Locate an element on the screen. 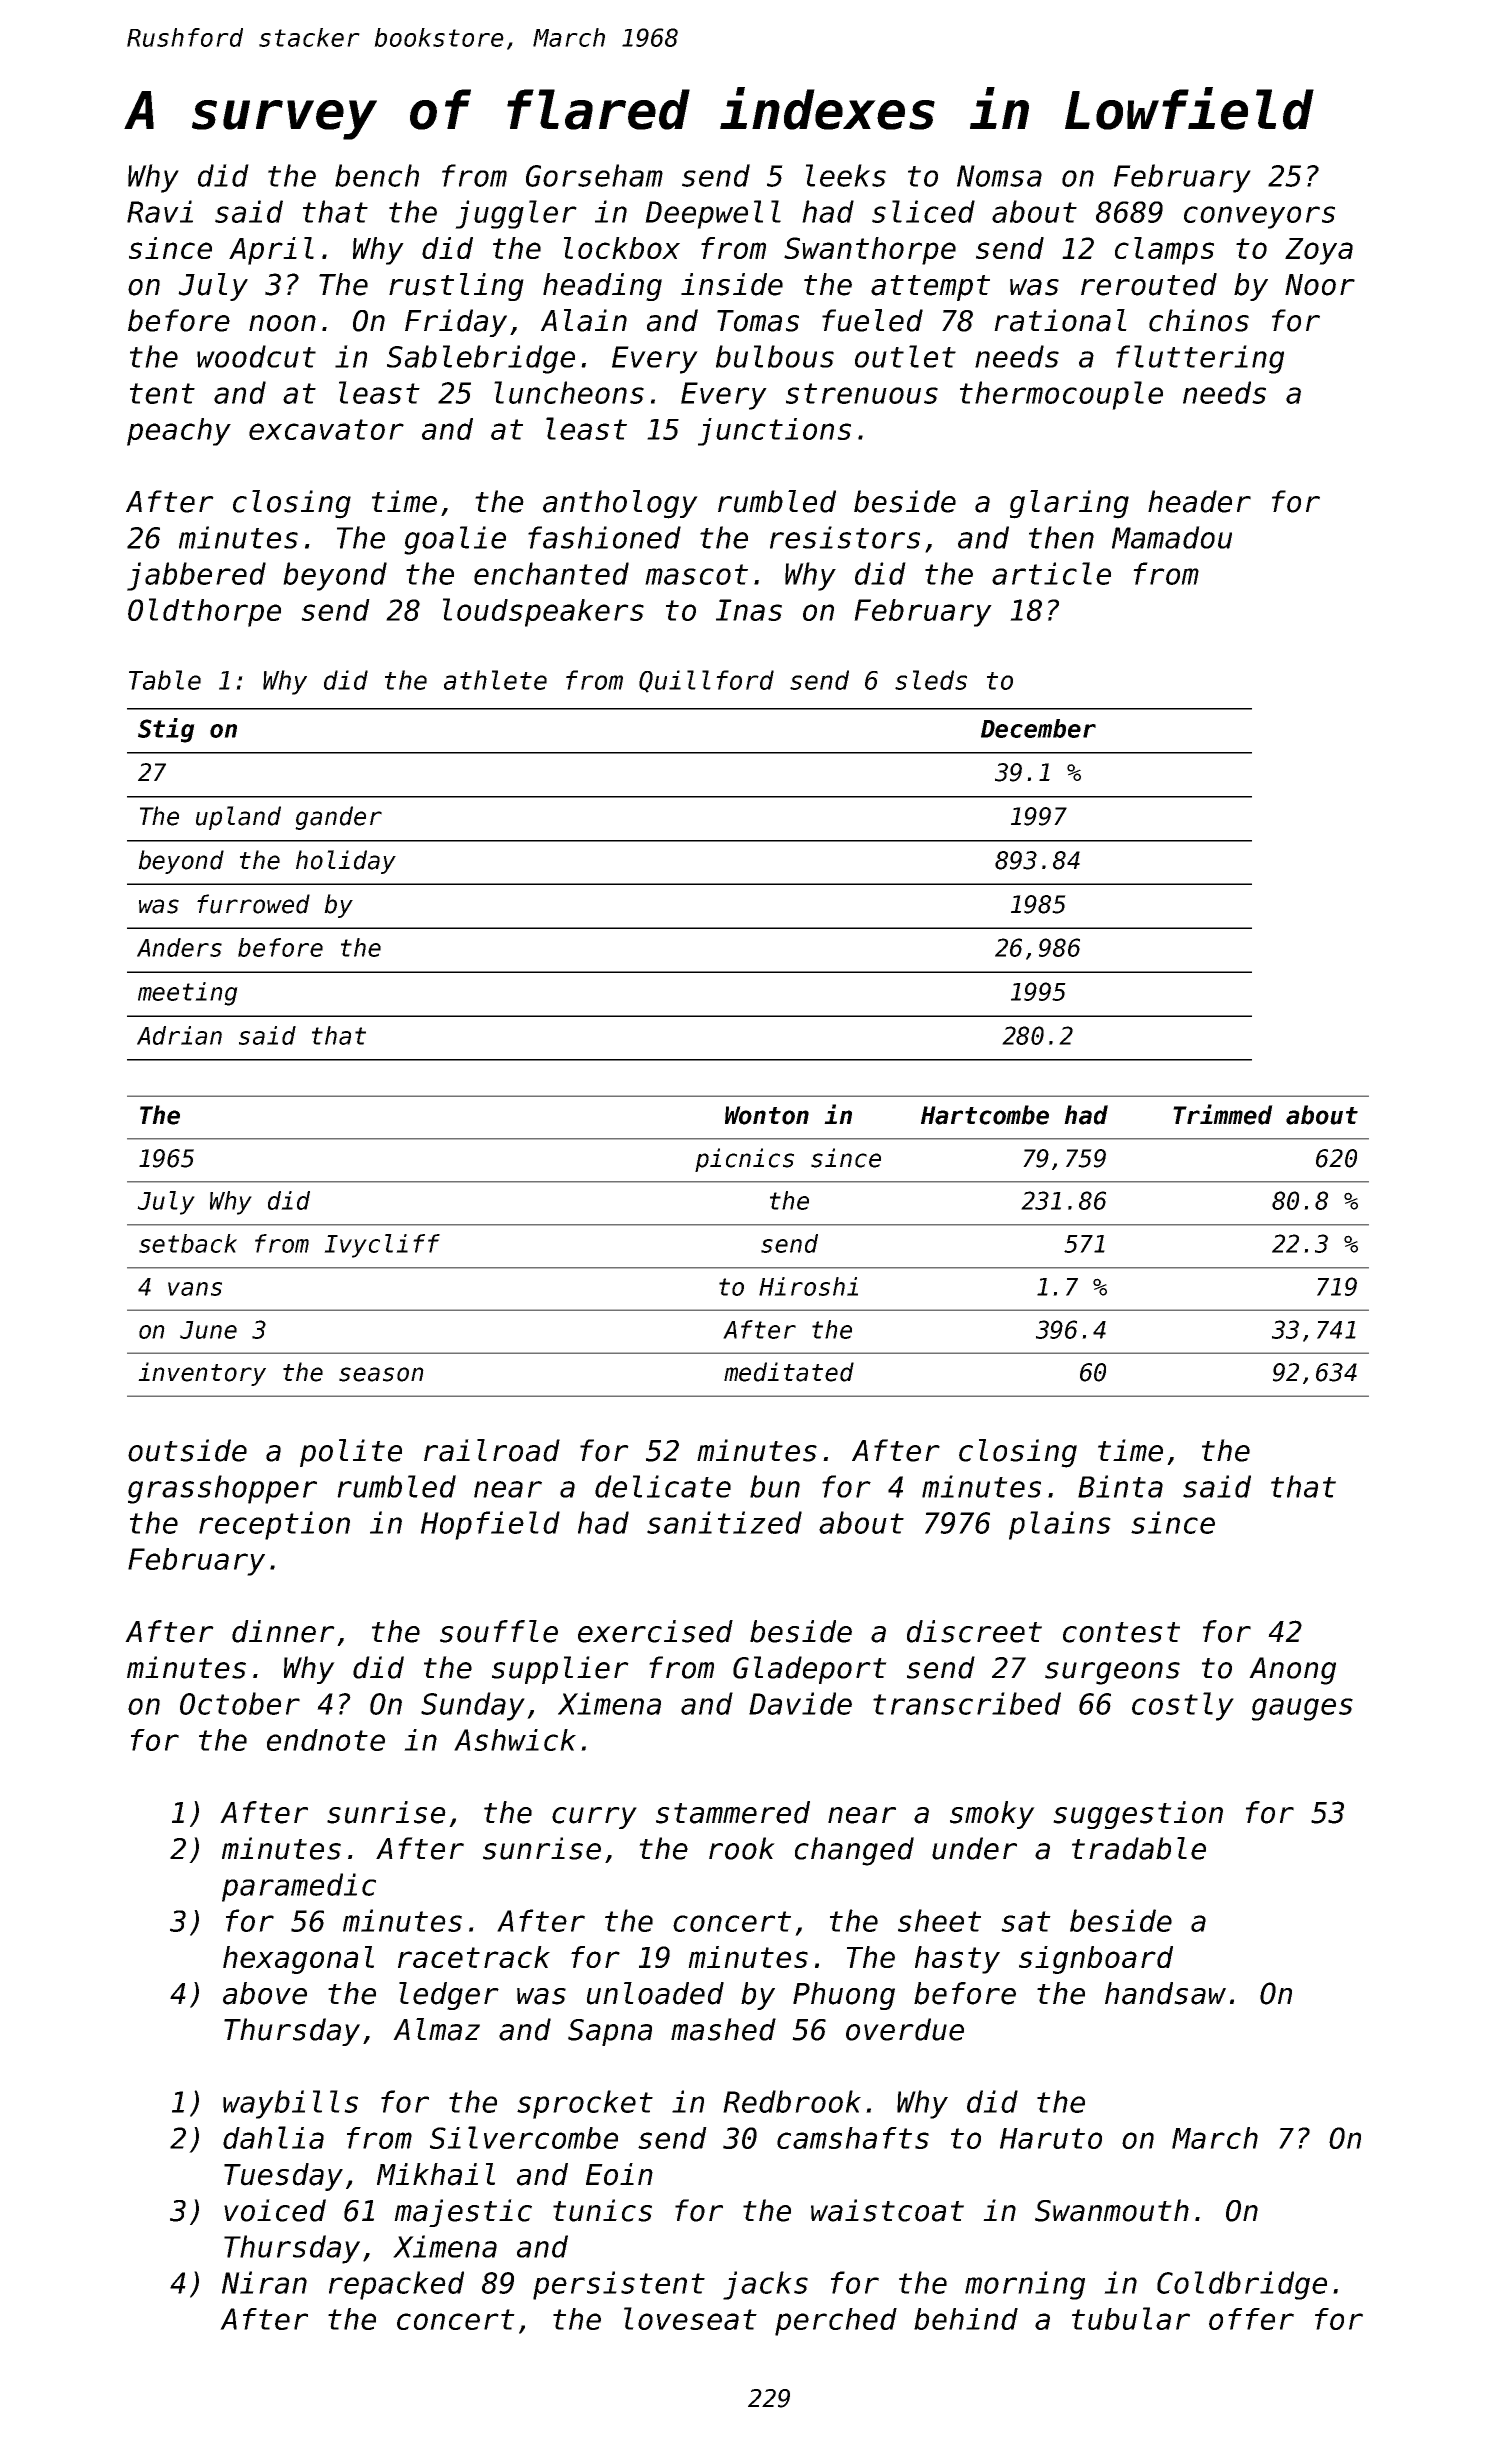  Nomsa is located at coordinates (999, 176).
